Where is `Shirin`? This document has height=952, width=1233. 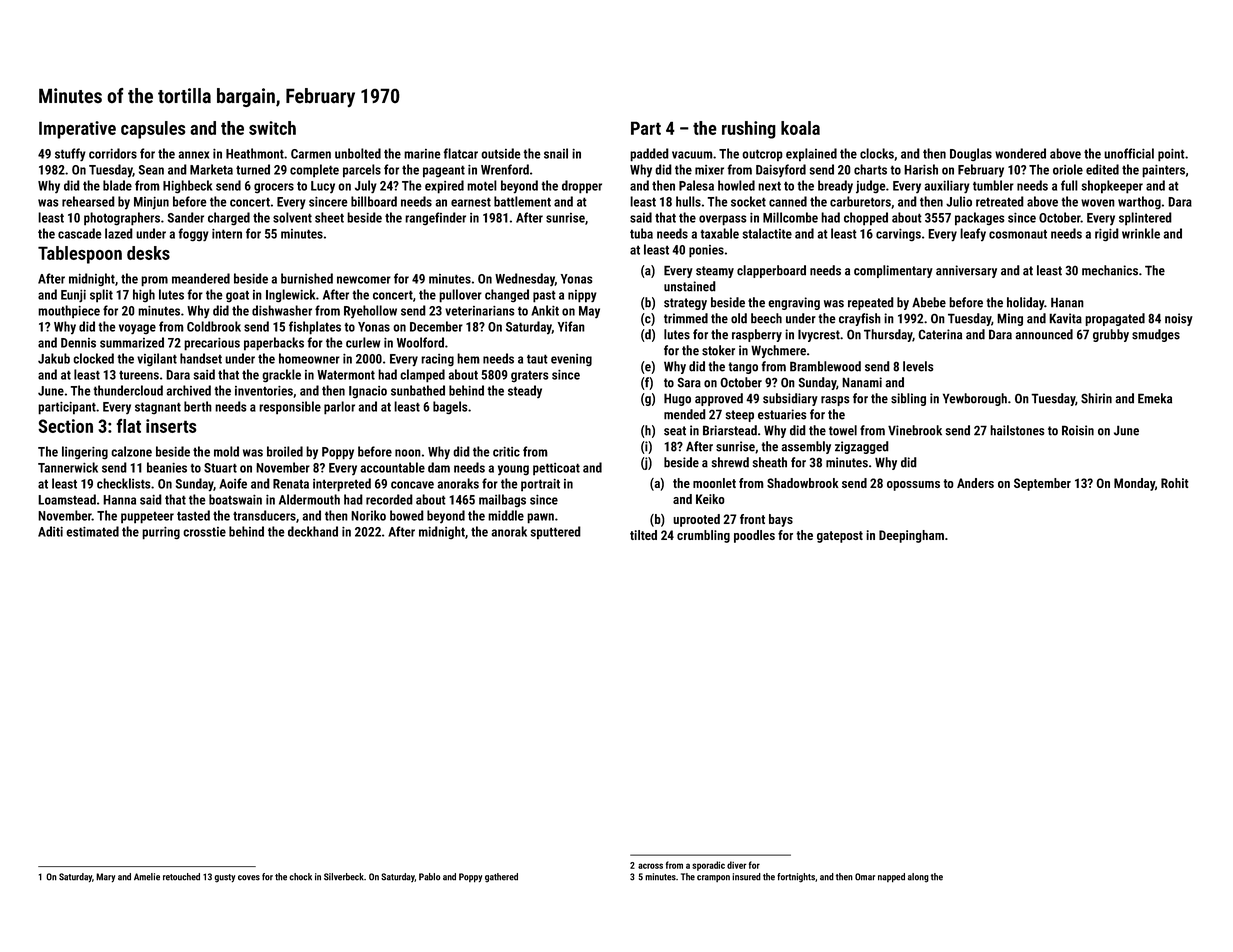 Shirin is located at coordinates (1096, 398).
